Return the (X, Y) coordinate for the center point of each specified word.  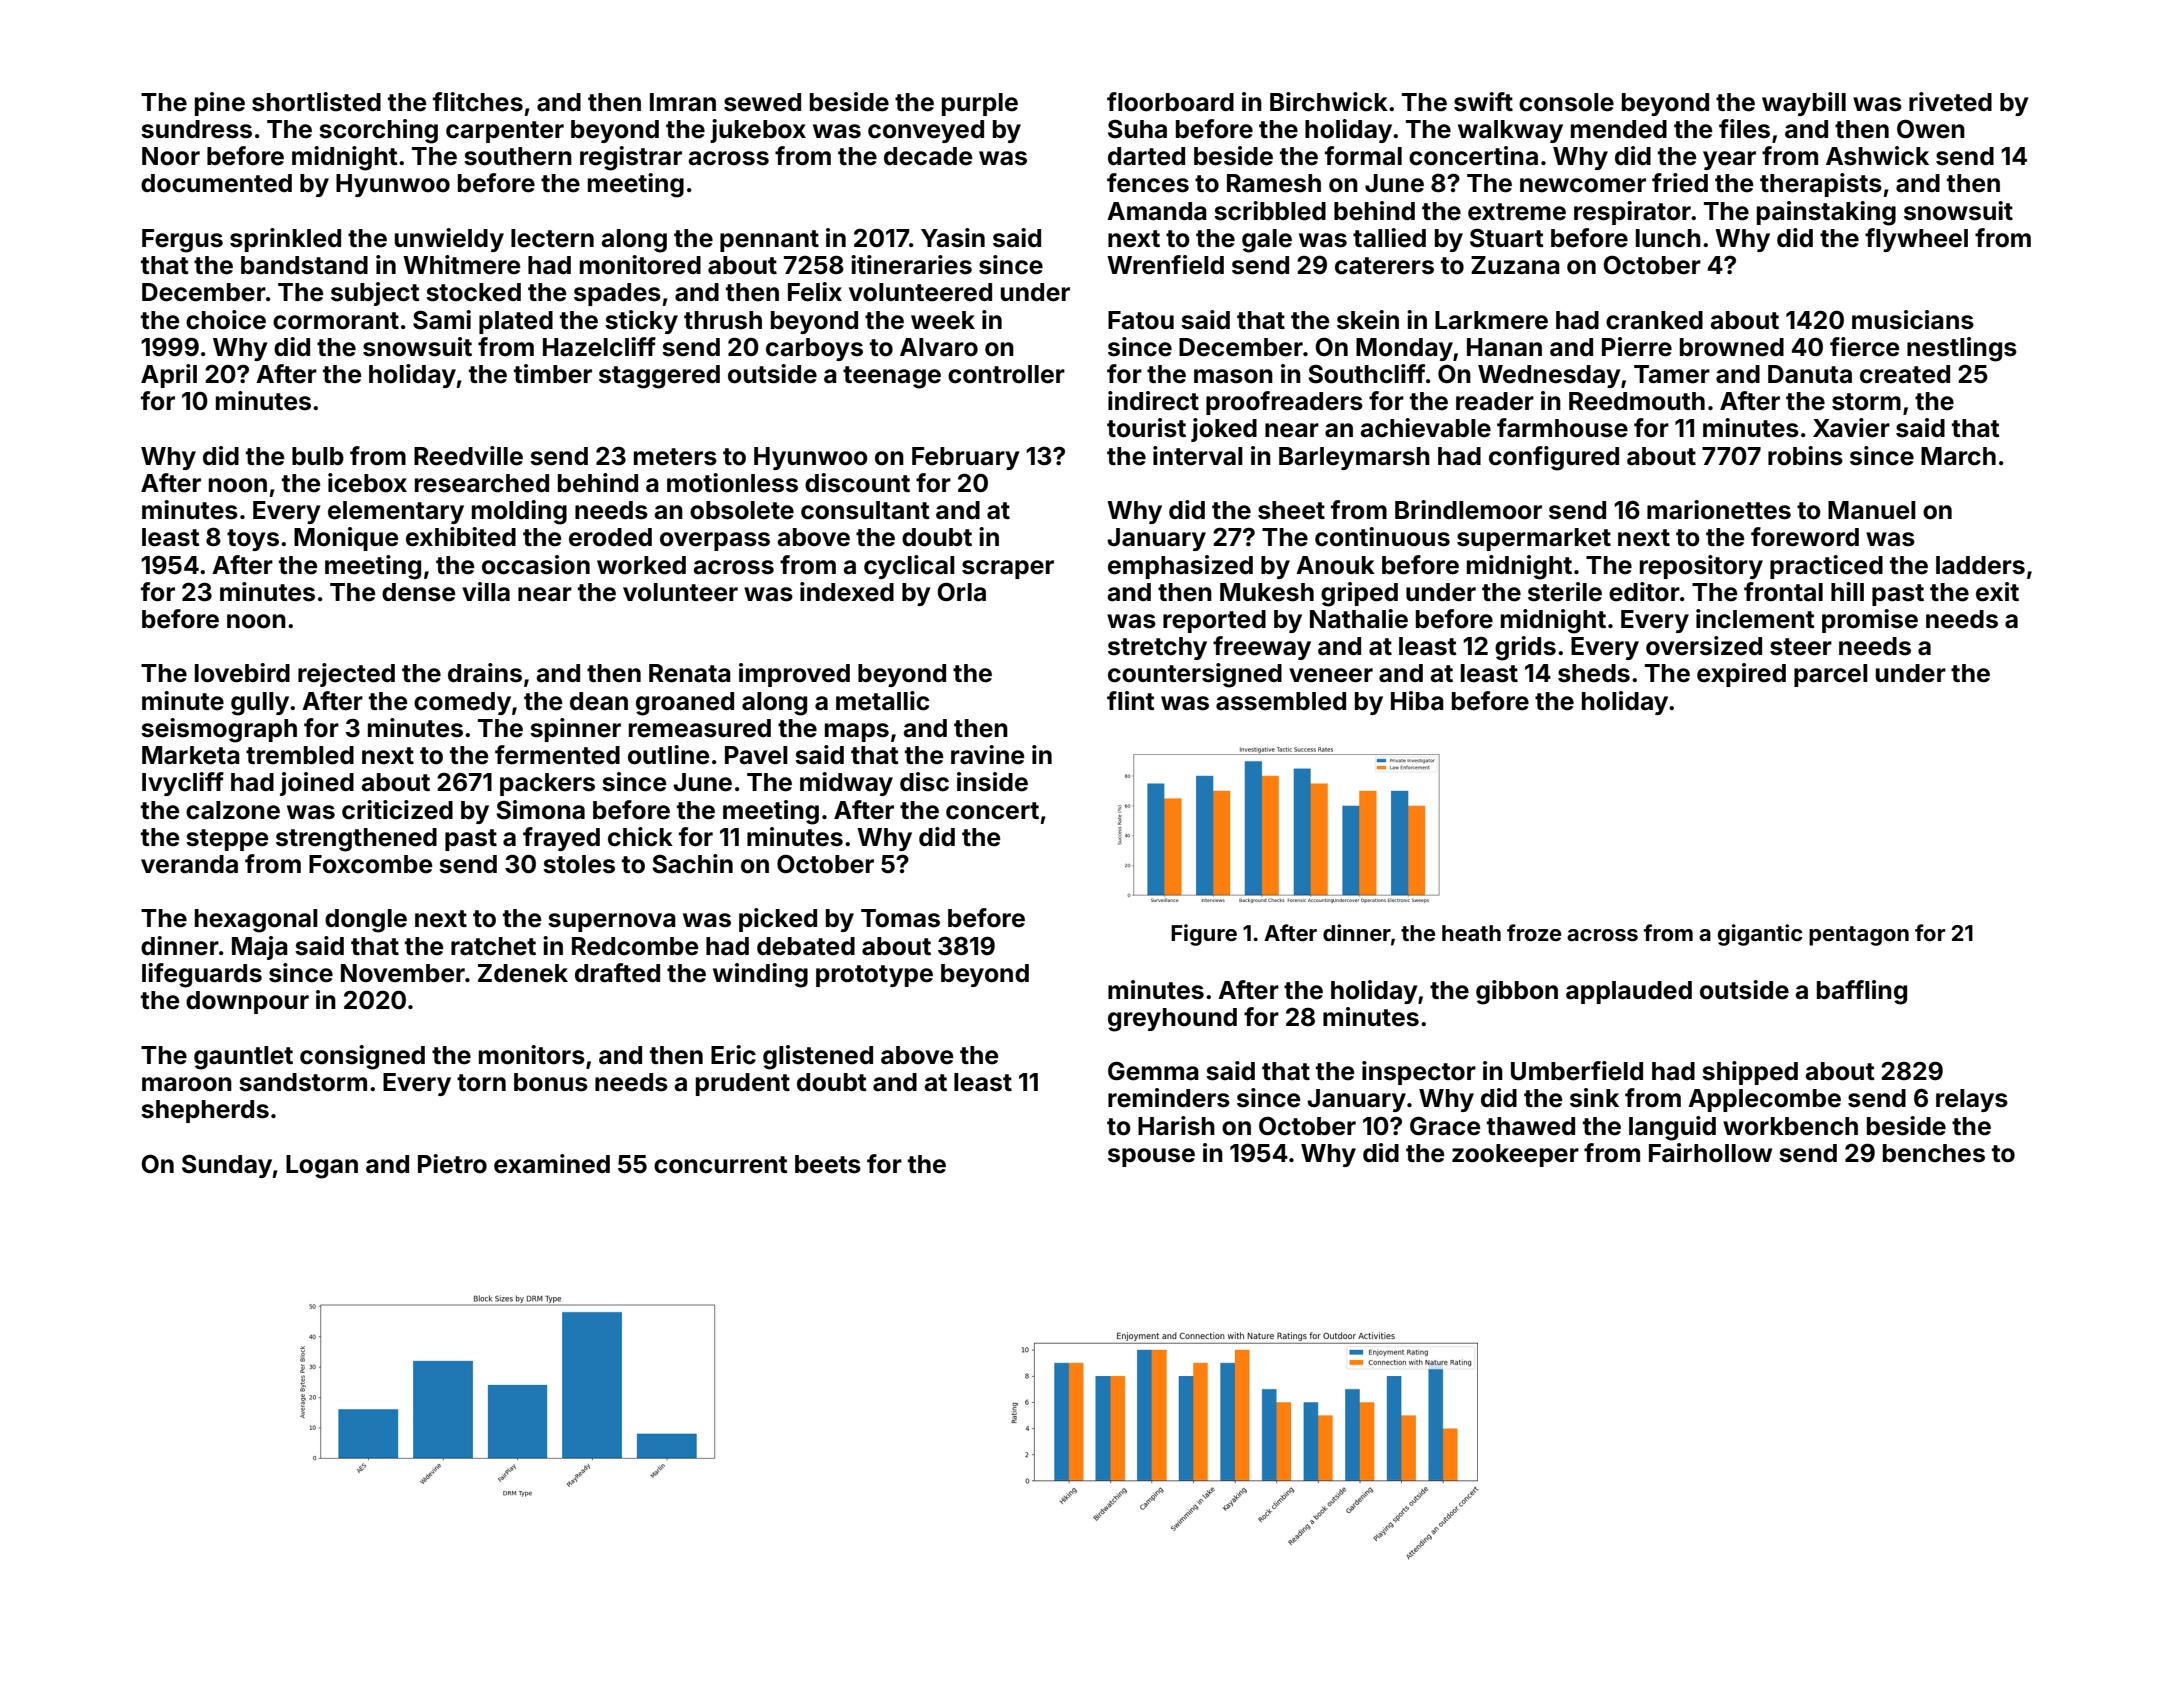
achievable (1425, 428)
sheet (1291, 510)
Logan (322, 1167)
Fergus (182, 241)
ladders (1980, 565)
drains (485, 673)
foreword (1805, 537)
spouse (1151, 1157)
